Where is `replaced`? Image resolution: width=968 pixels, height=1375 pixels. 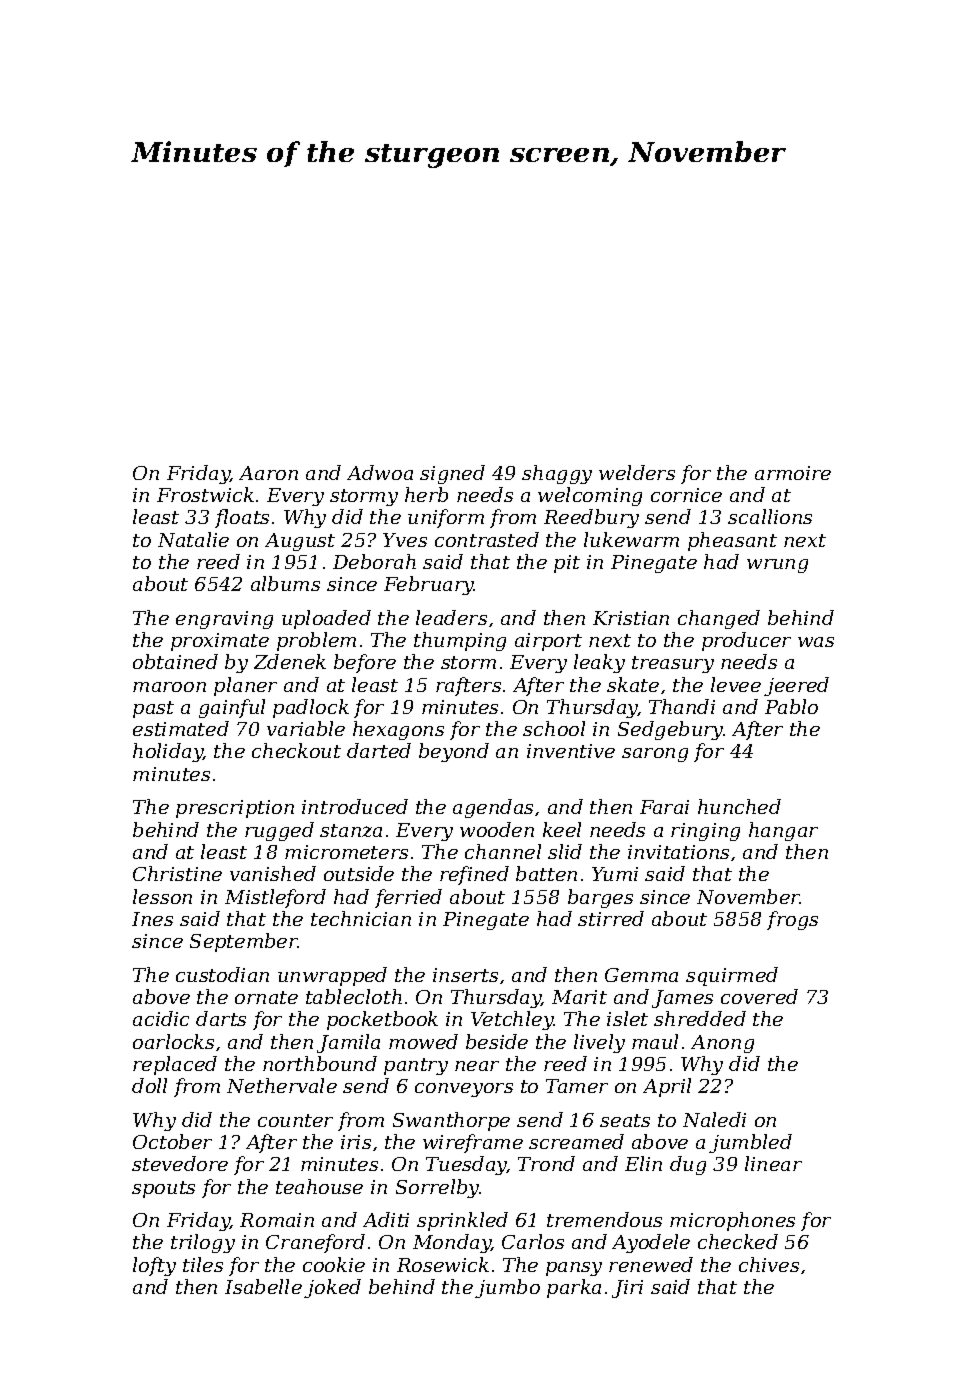
replaced is located at coordinates (175, 1065).
